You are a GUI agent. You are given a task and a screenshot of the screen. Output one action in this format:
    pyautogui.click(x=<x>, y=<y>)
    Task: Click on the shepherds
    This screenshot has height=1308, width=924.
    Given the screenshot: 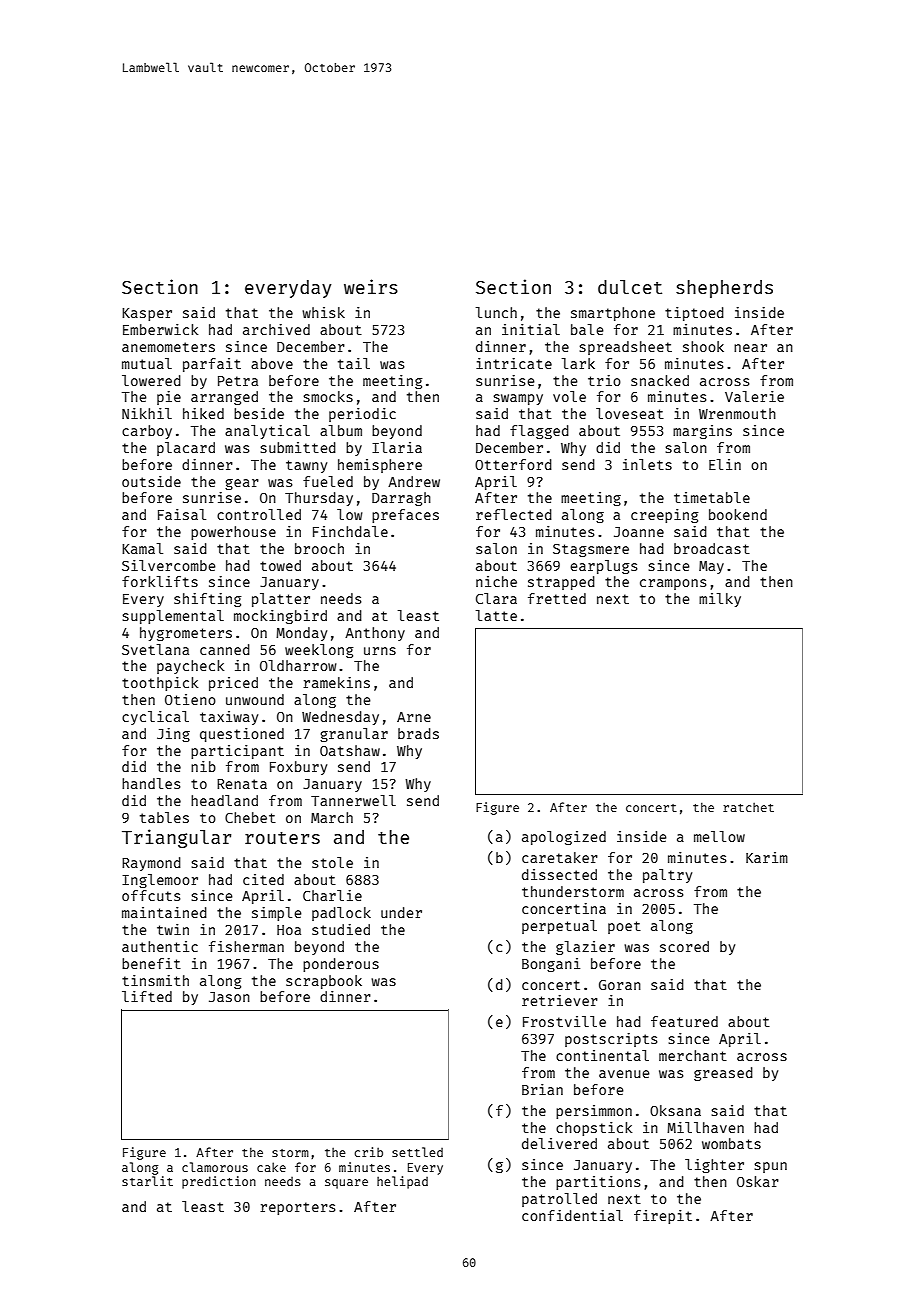 What is the action you would take?
    pyautogui.click(x=724, y=289)
